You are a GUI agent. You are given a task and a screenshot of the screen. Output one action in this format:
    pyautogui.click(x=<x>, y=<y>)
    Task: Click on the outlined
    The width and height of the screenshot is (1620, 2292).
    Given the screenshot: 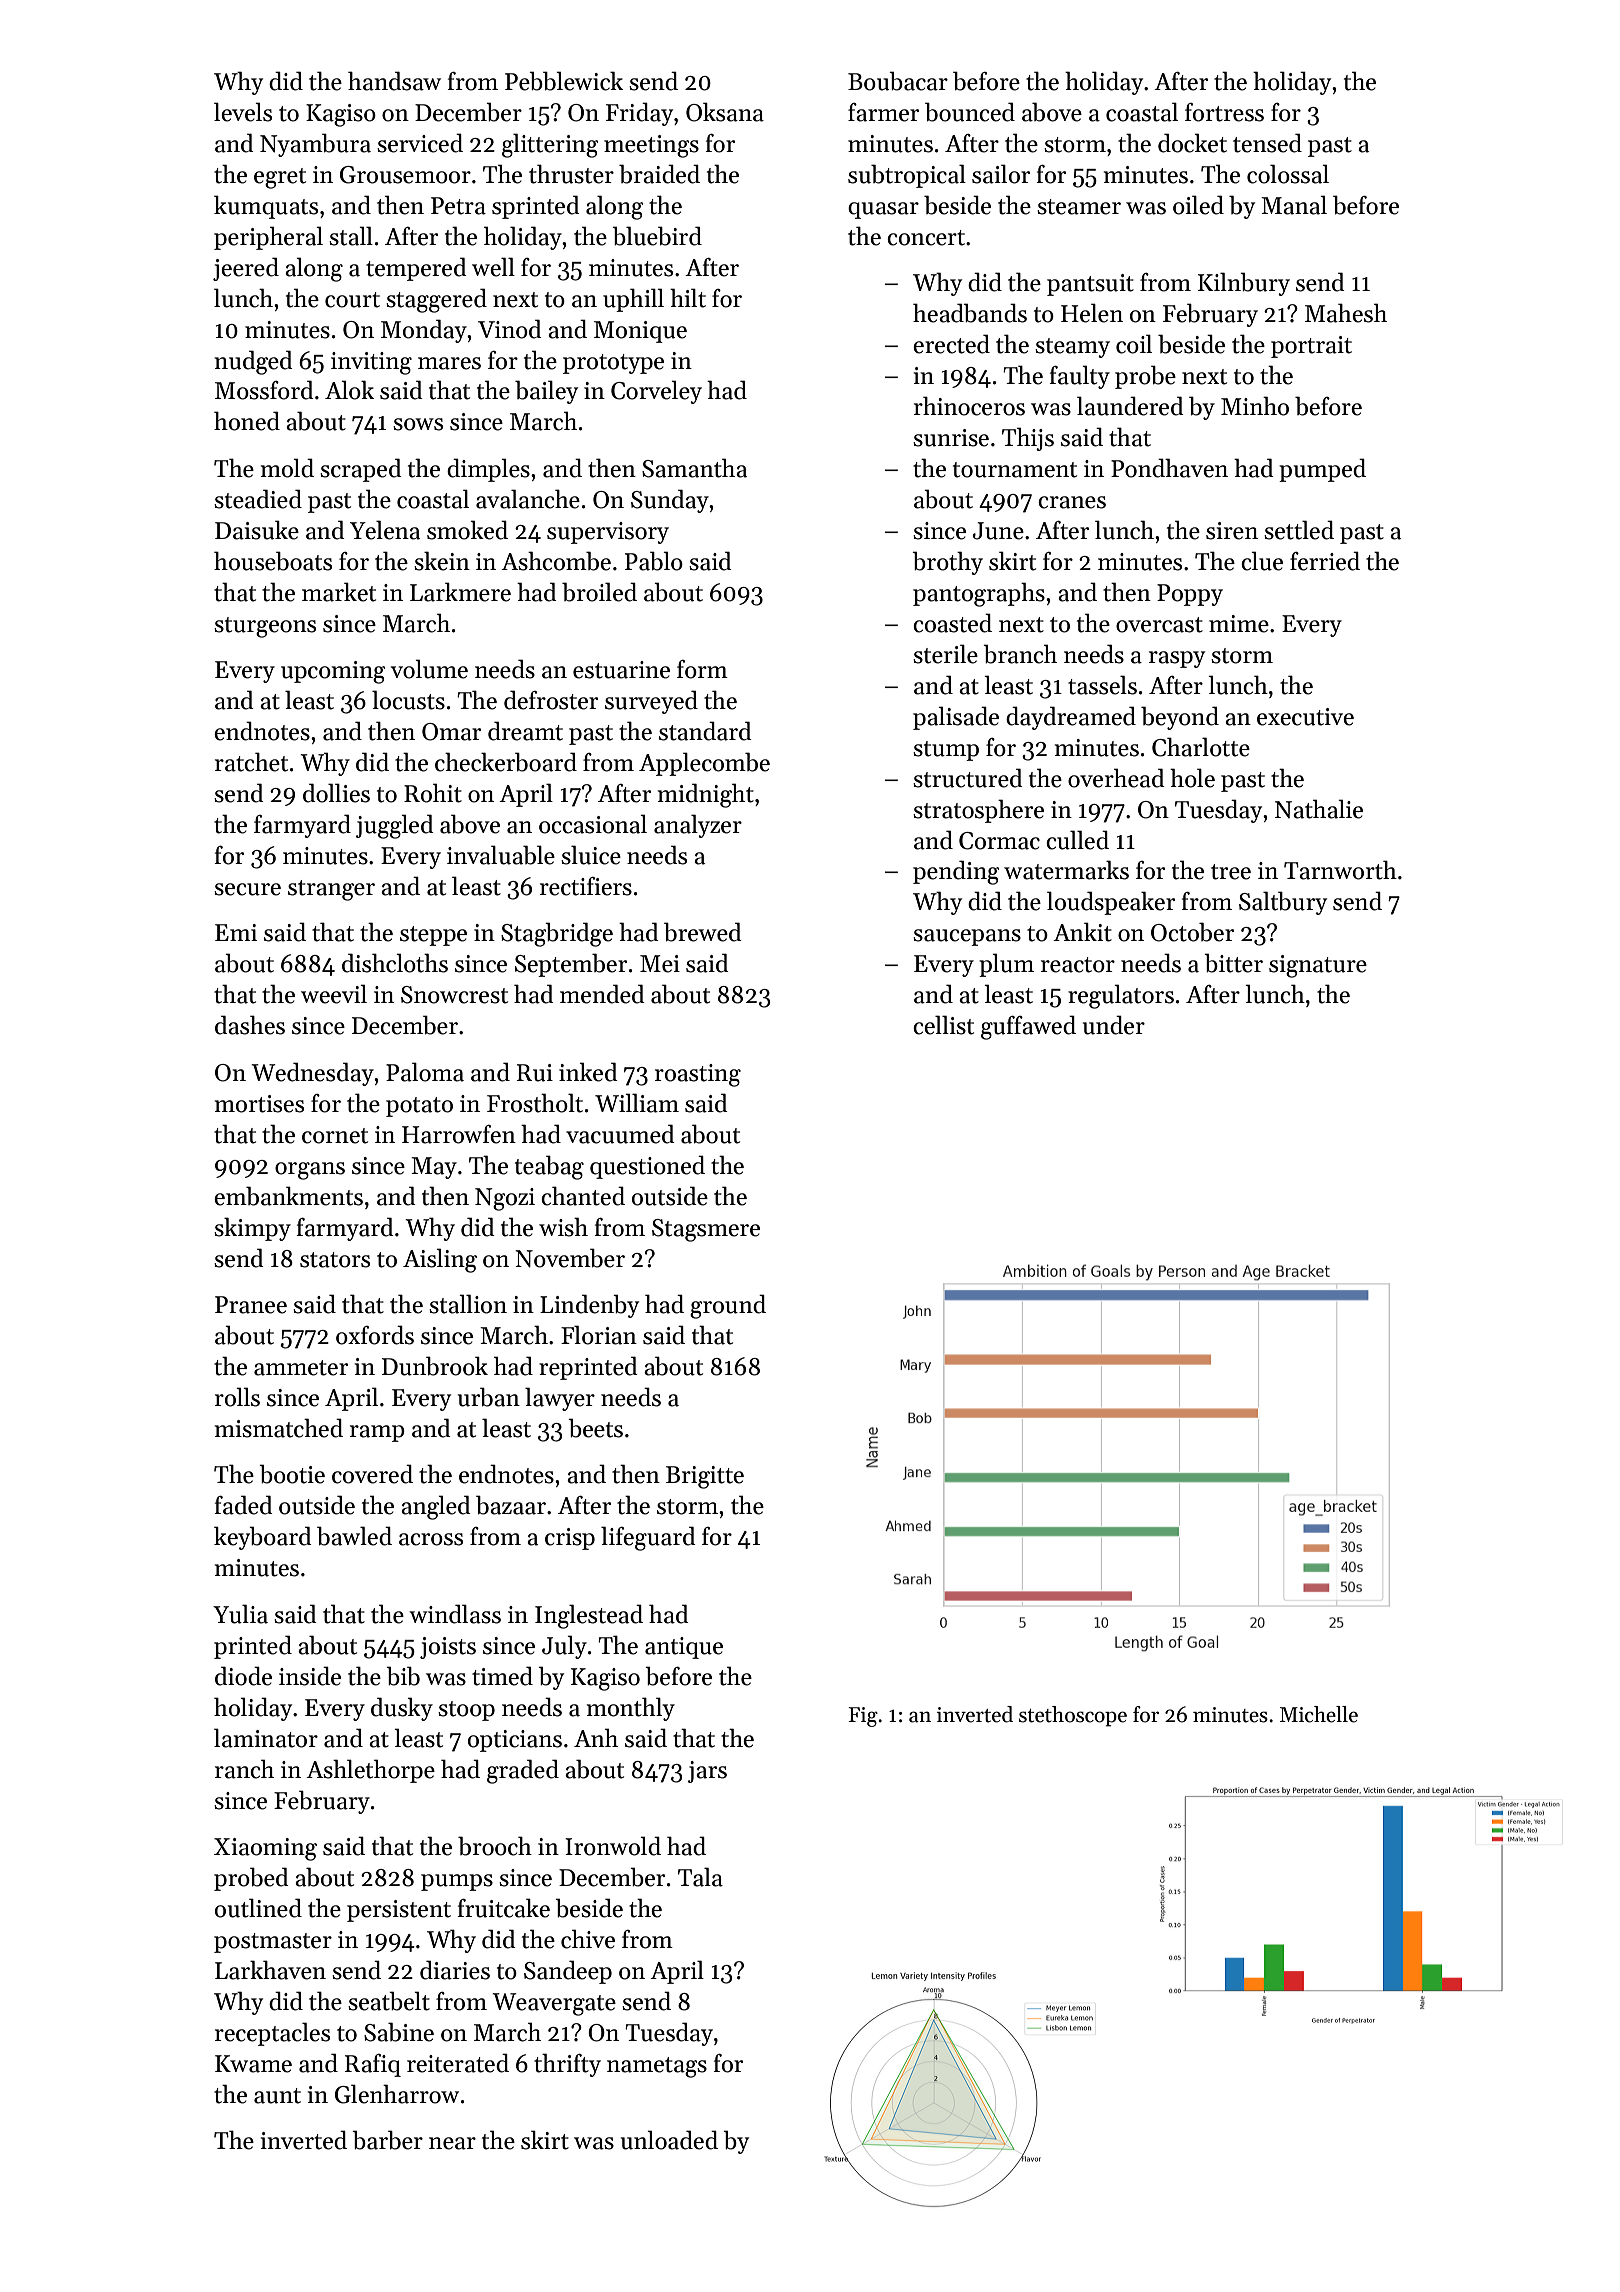 What is the action you would take?
    pyautogui.click(x=258, y=1908)
